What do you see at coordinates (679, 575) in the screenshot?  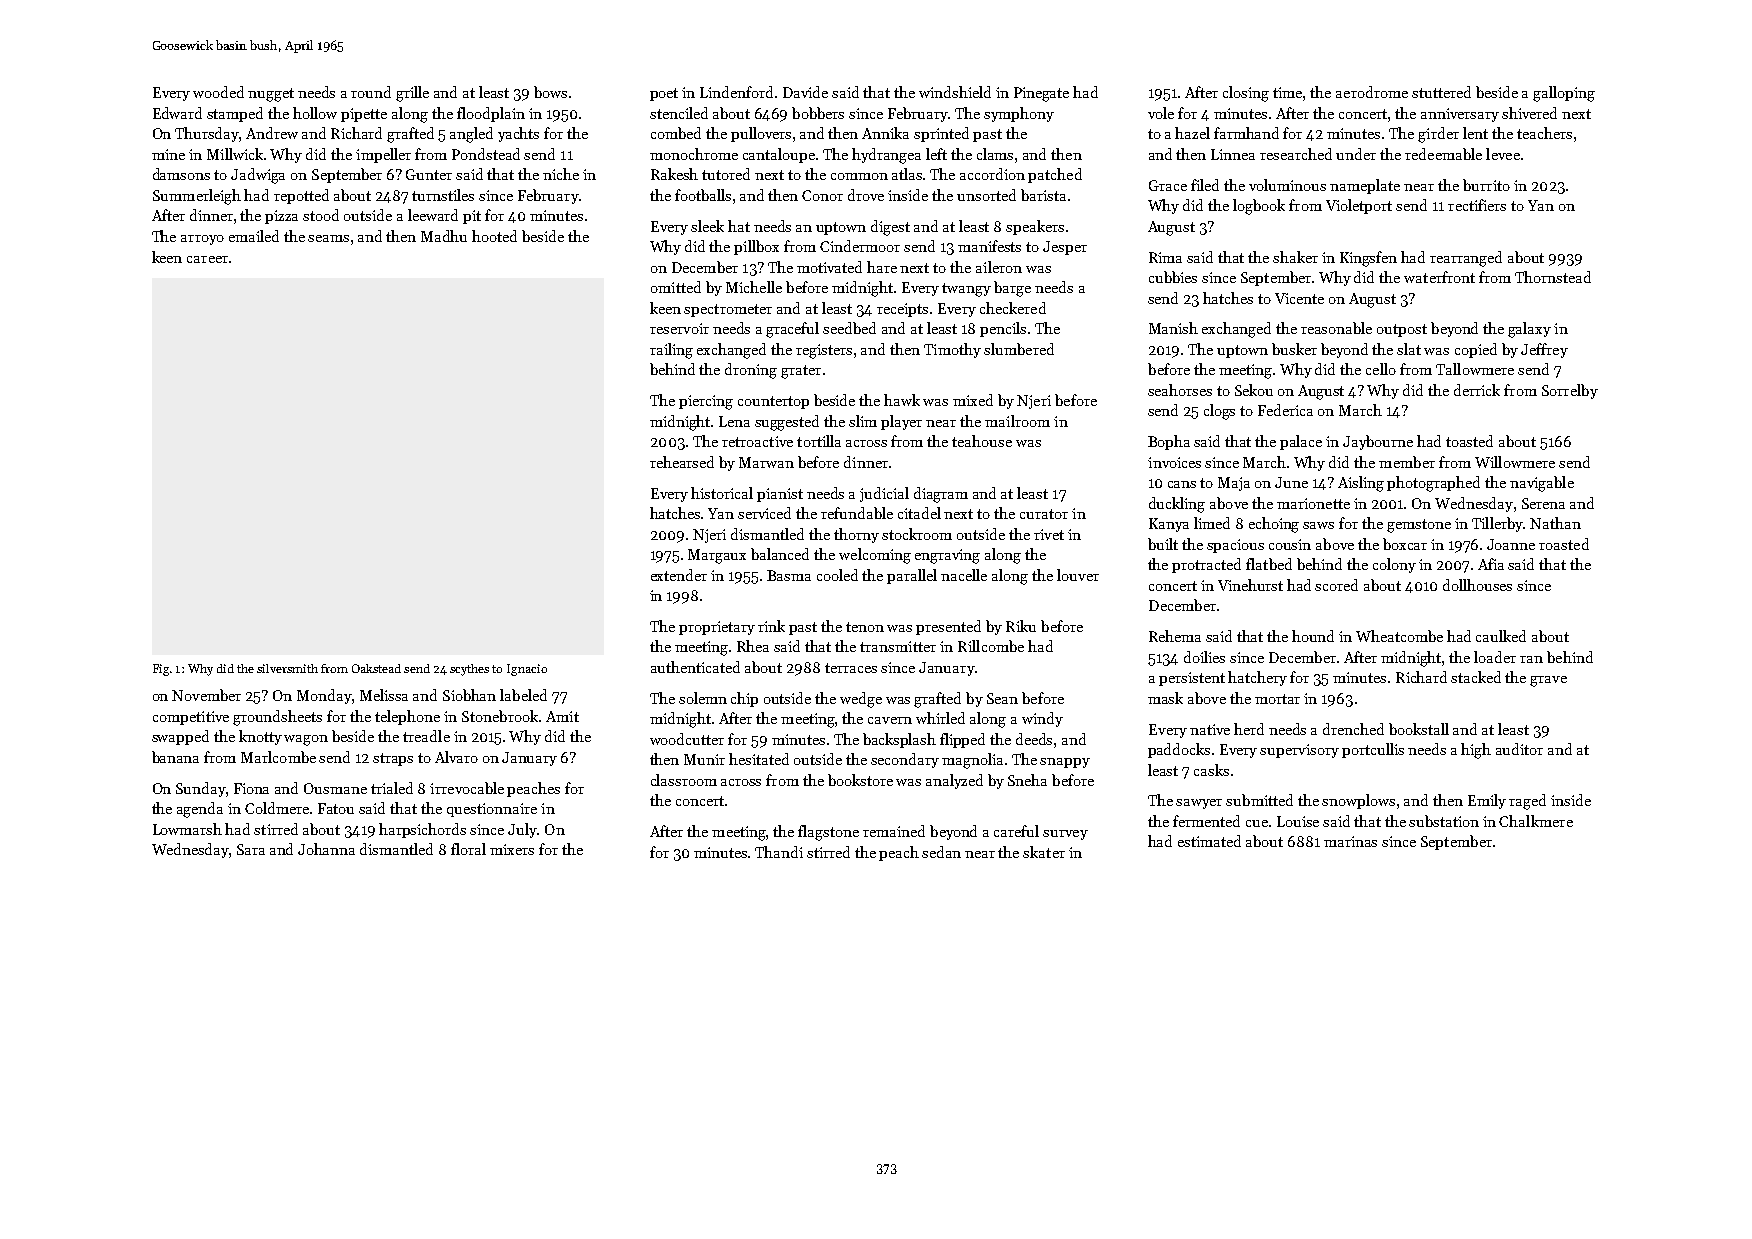 I see `extender` at bounding box center [679, 575].
